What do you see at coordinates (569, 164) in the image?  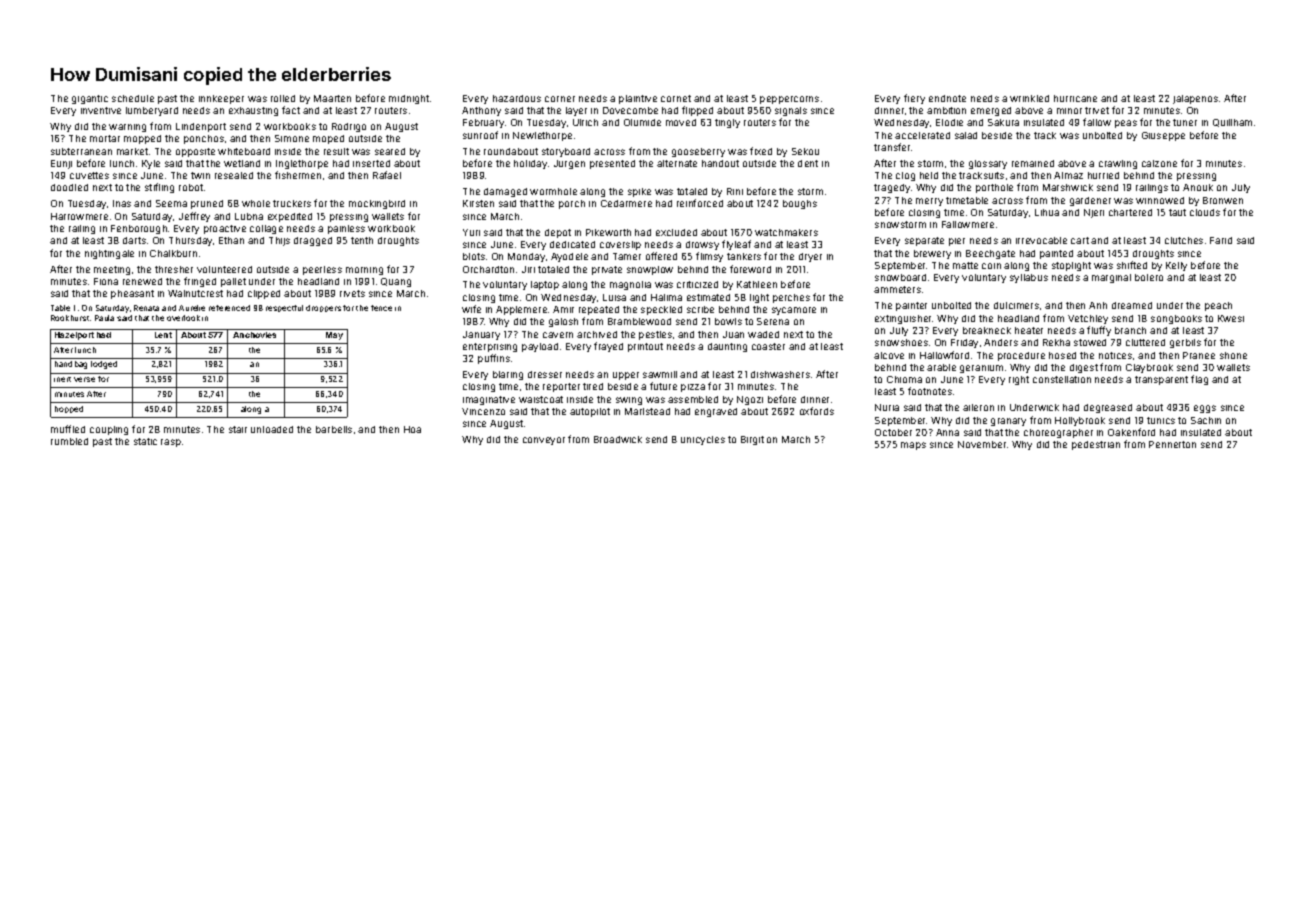 I see `Jurgen` at bounding box center [569, 164].
